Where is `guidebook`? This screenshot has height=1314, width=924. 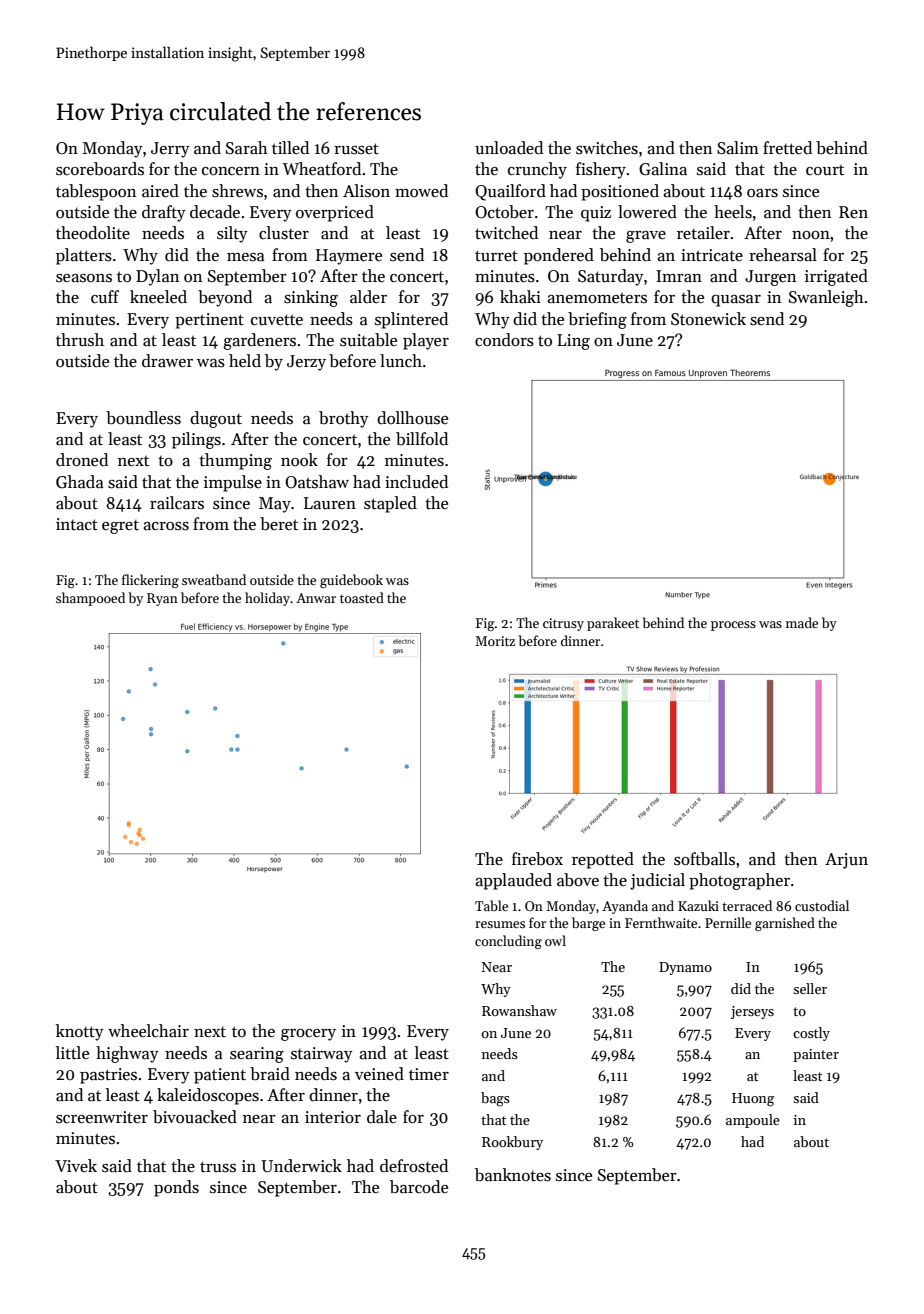
guidebook is located at coordinates (351, 581).
